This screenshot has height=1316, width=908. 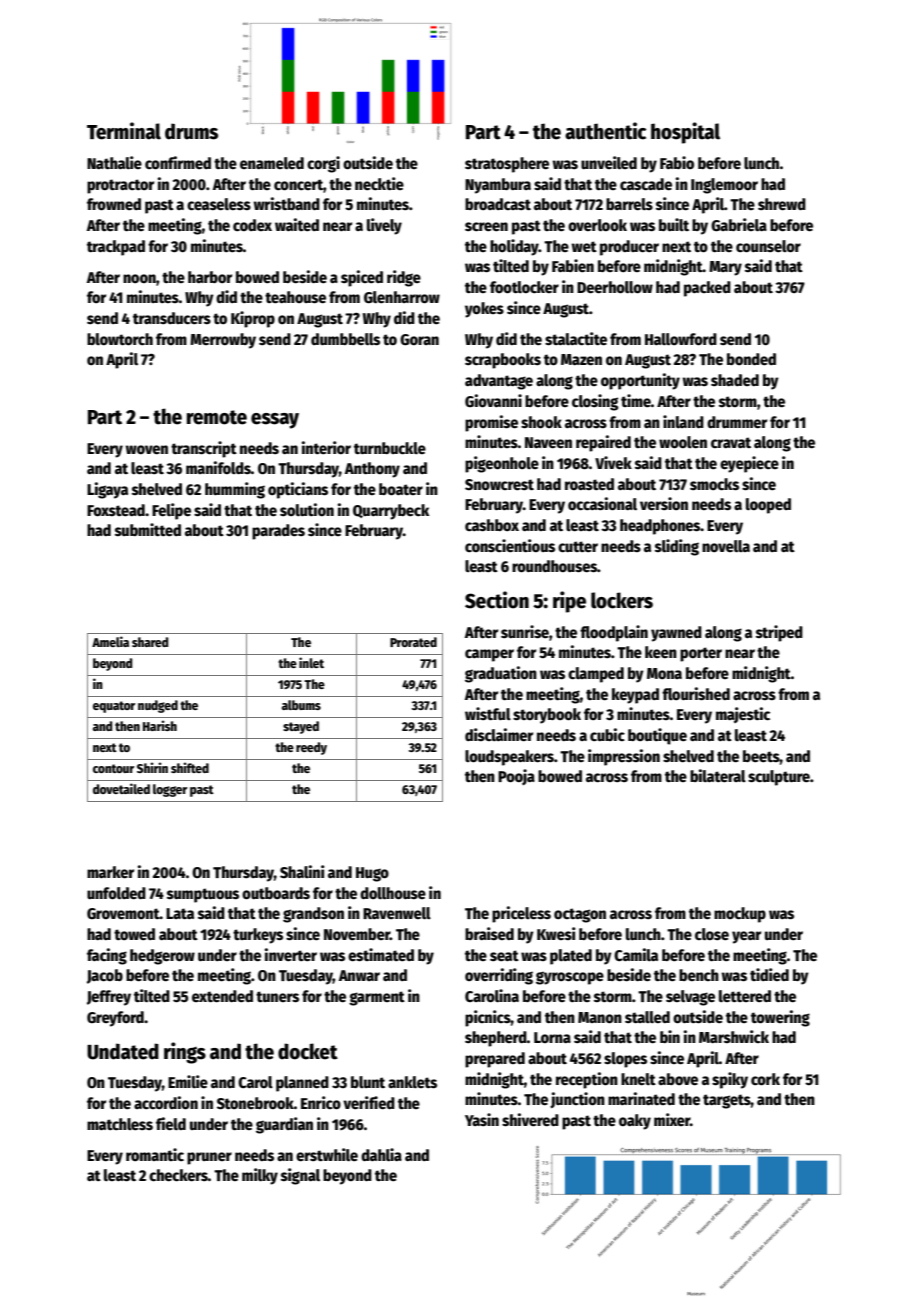 What do you see at coordinates (685, 133) in the screenshot?
I see `hospital` at bounding box center [685, 133].
